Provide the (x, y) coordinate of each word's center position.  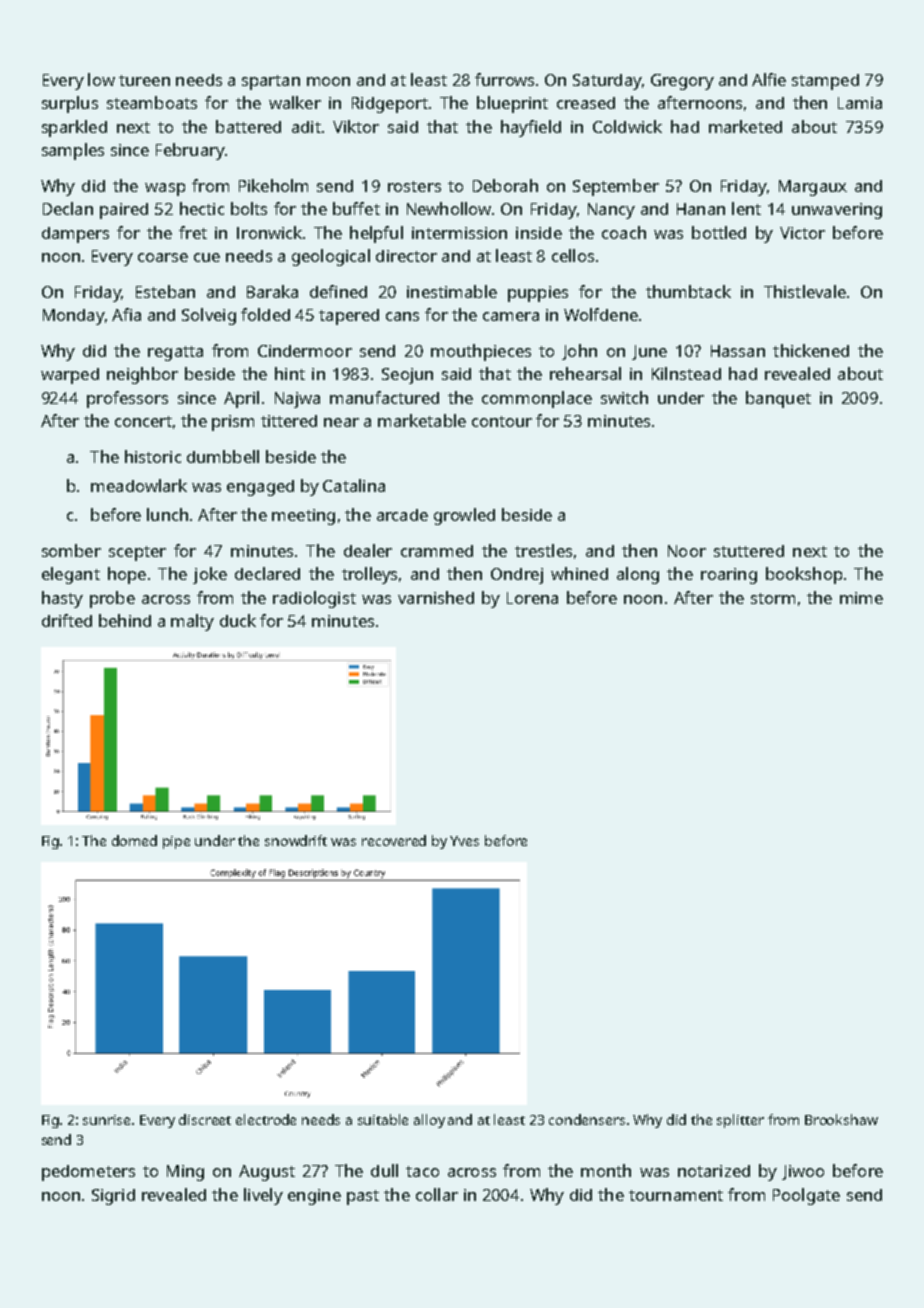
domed (134, 840)
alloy (429, 1121)
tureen (144, 80)
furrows (504, 79)
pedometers (88, 1173)
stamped (825, 82)
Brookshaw (841, 1119)
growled (464, 516)
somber (71, 550)
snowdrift (296, 840)
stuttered (749, 551)
